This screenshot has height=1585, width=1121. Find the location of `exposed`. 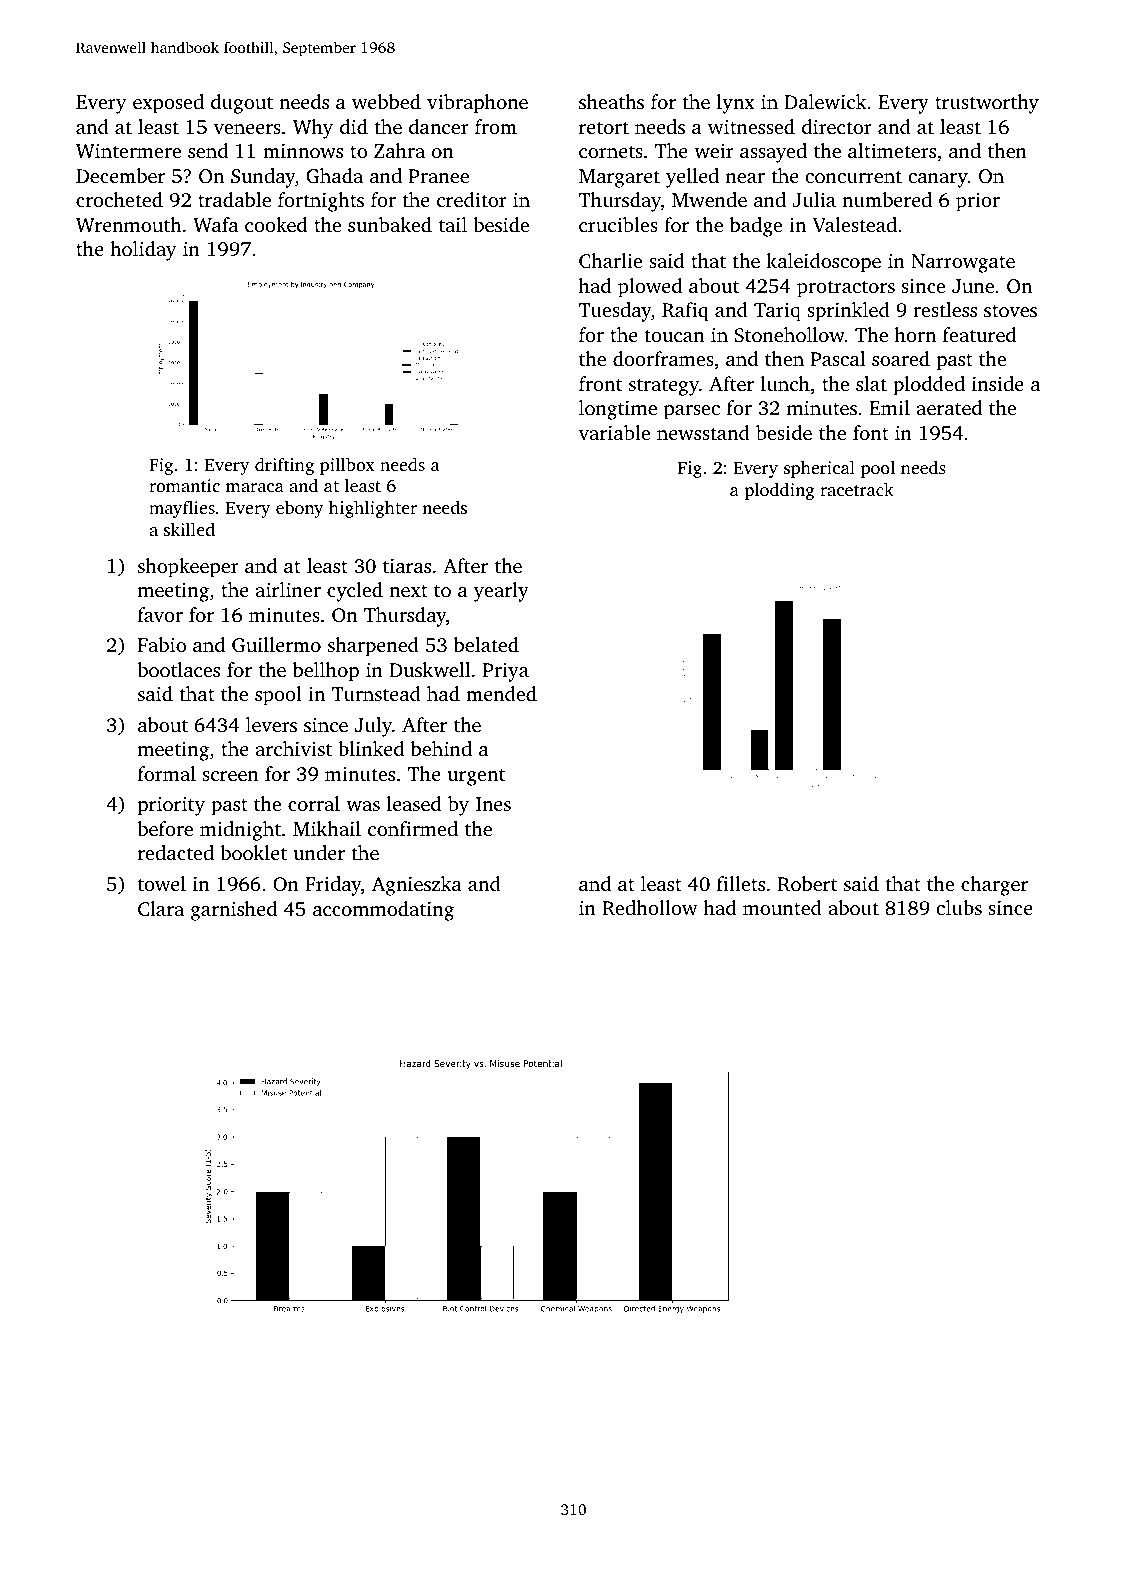

exposed is located at coordinates (168, 104).
